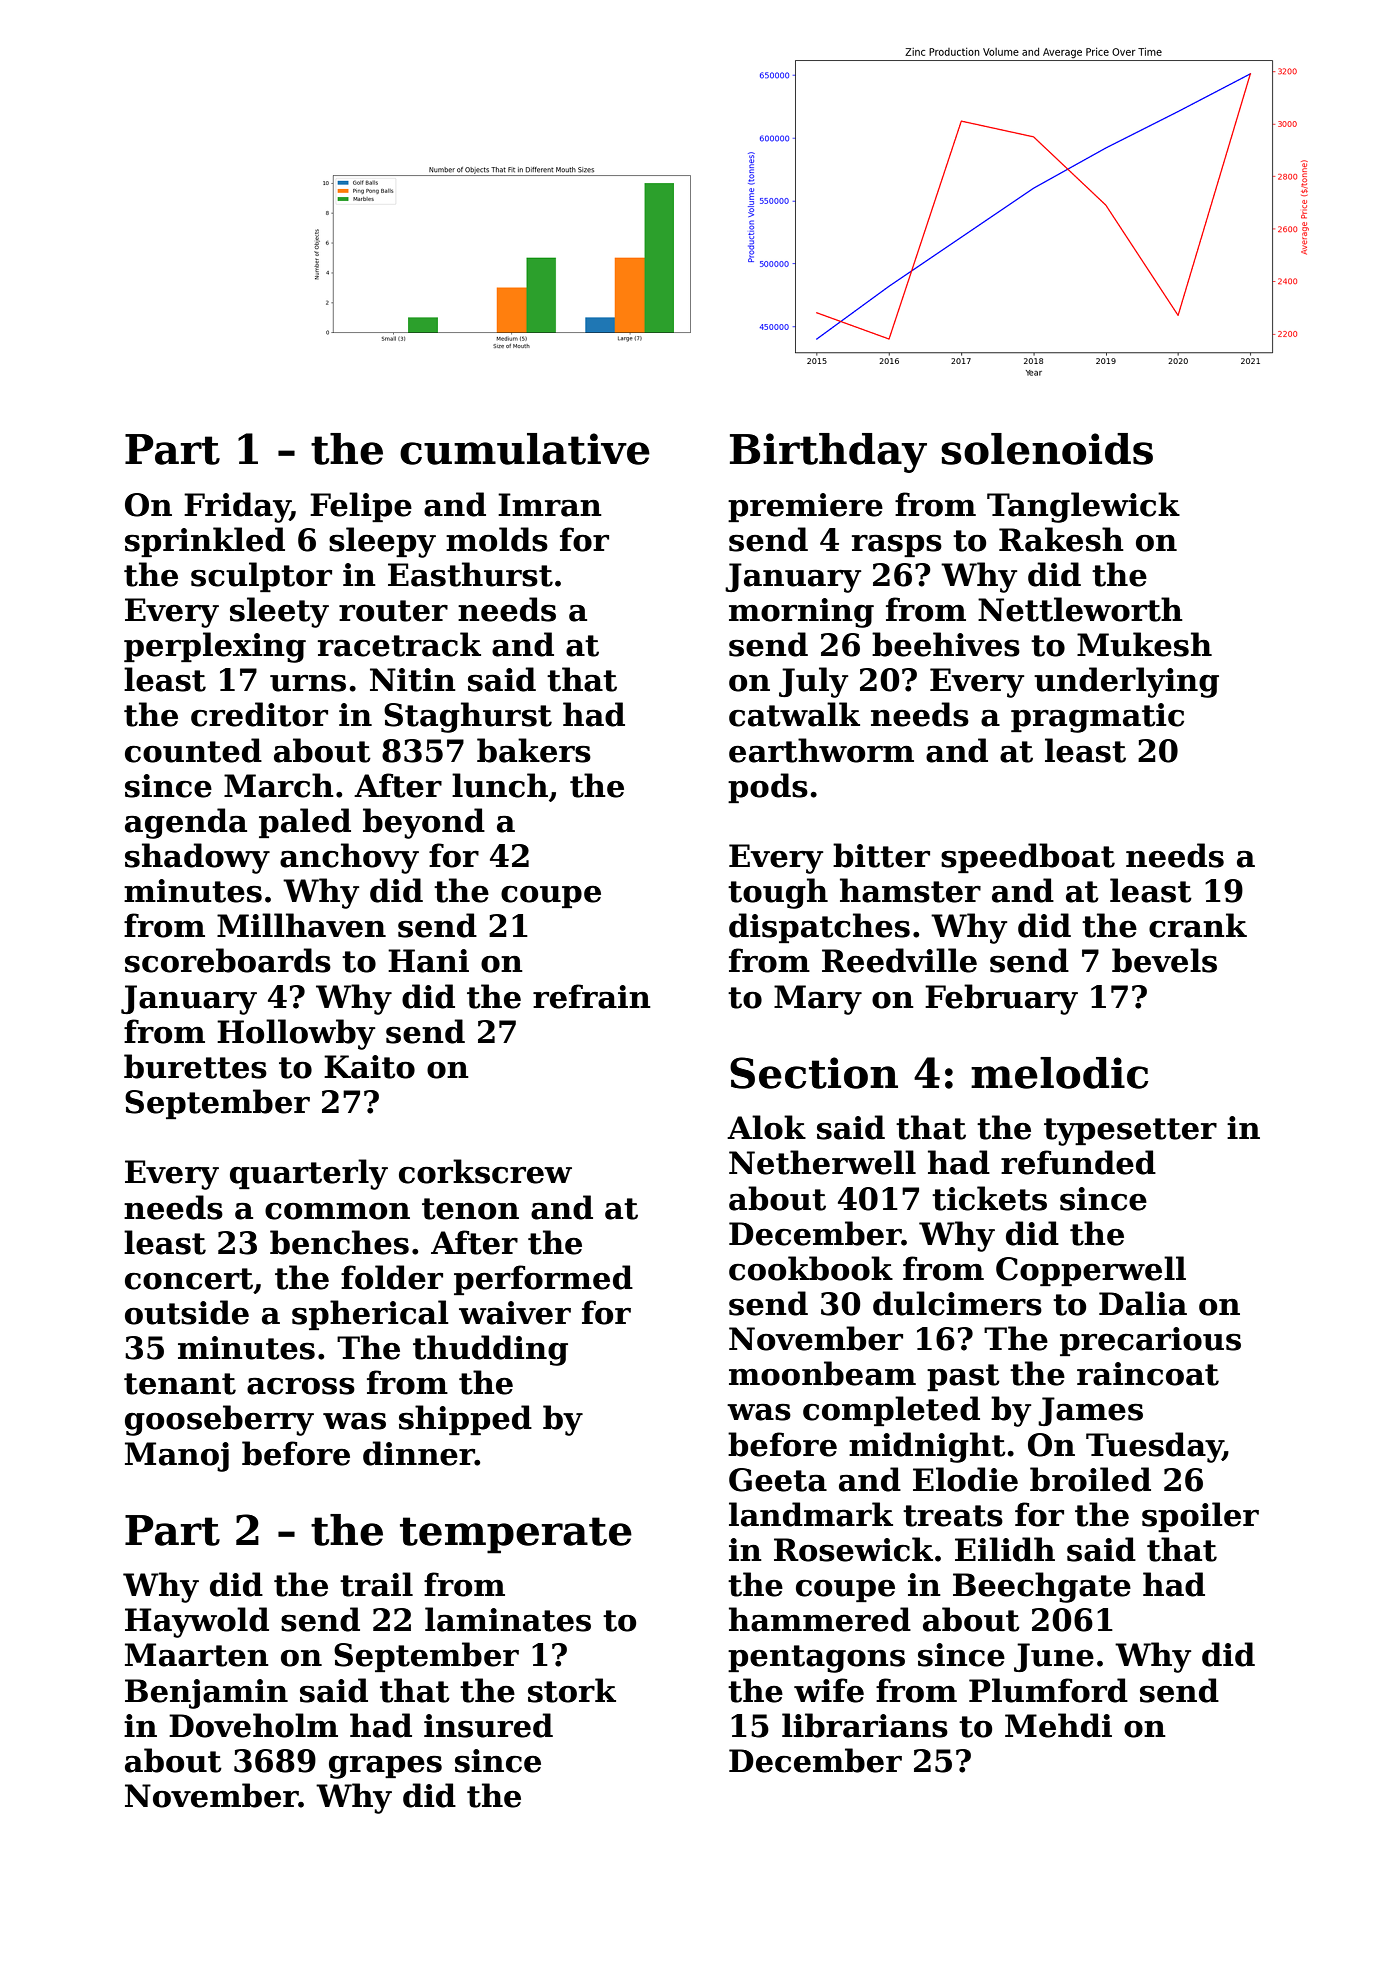 The width and height of the screenshot is (1386, 1969). What do you see at coordinates (385, 1767) in the screenshot?
I see `grapes` at bounding box center [385, 1767].
